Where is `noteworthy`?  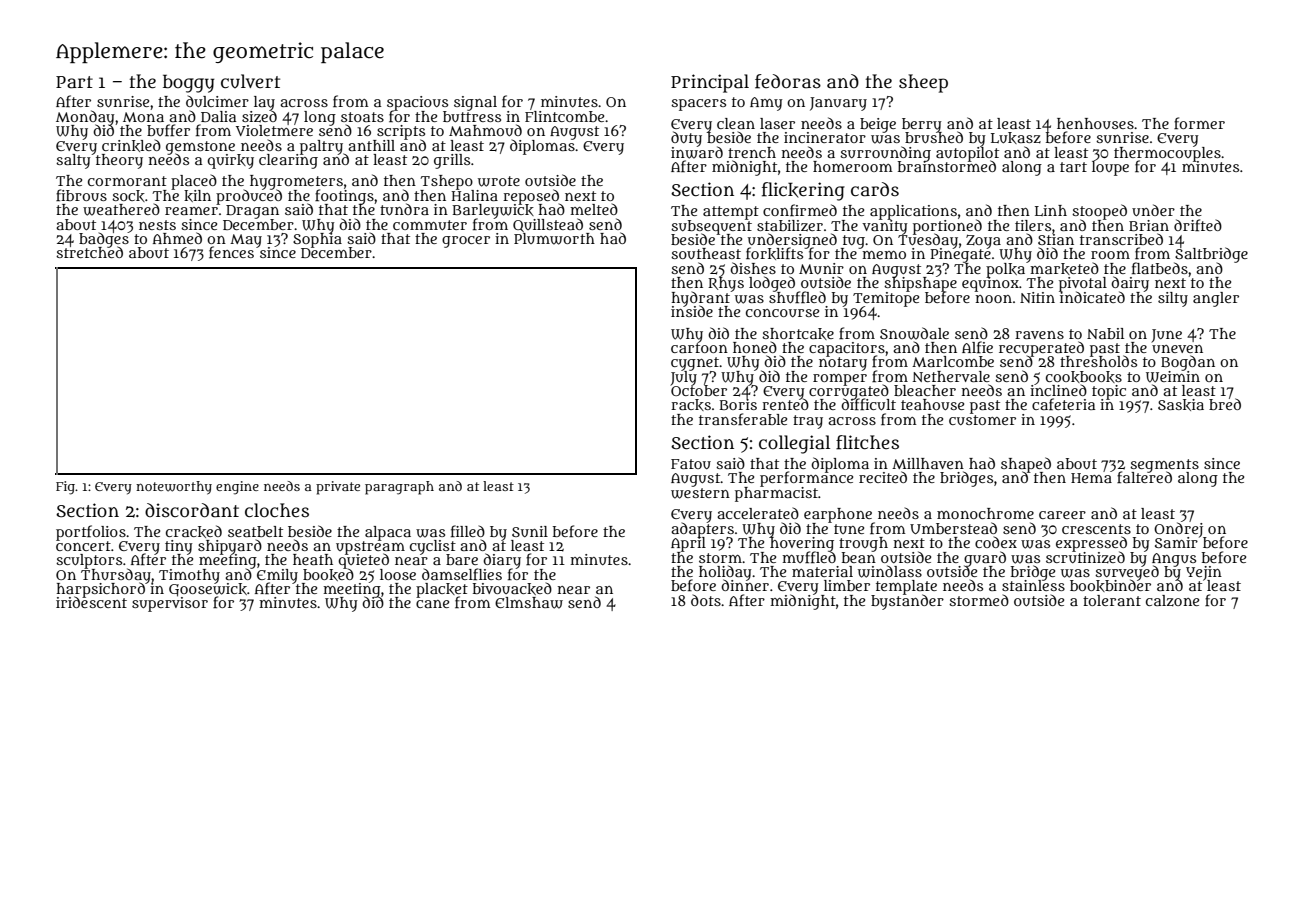
noteworthy is located at coordinates (174, 488).
